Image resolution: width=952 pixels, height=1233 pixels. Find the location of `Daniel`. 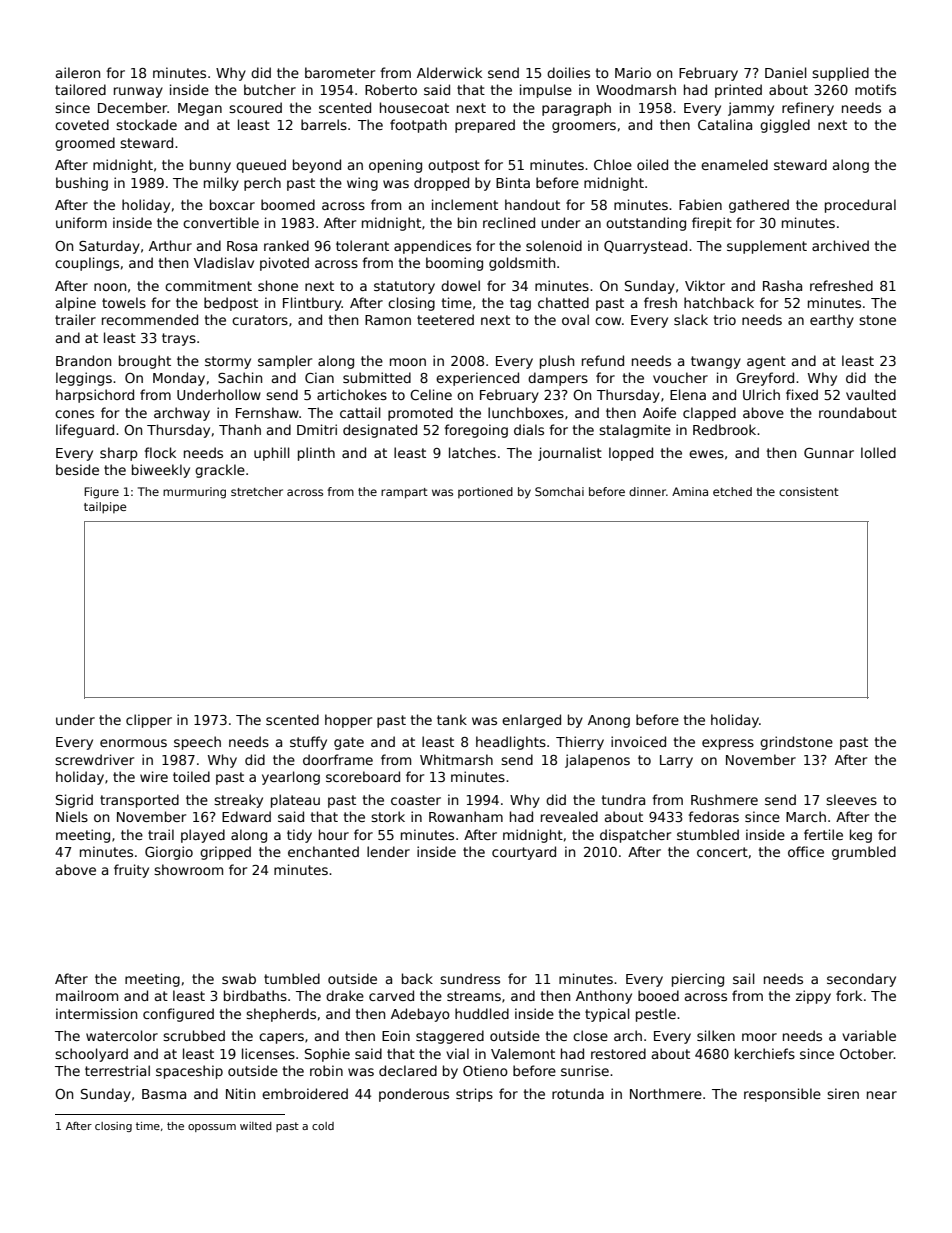

Daniel is located at coordinates (786, 72).
